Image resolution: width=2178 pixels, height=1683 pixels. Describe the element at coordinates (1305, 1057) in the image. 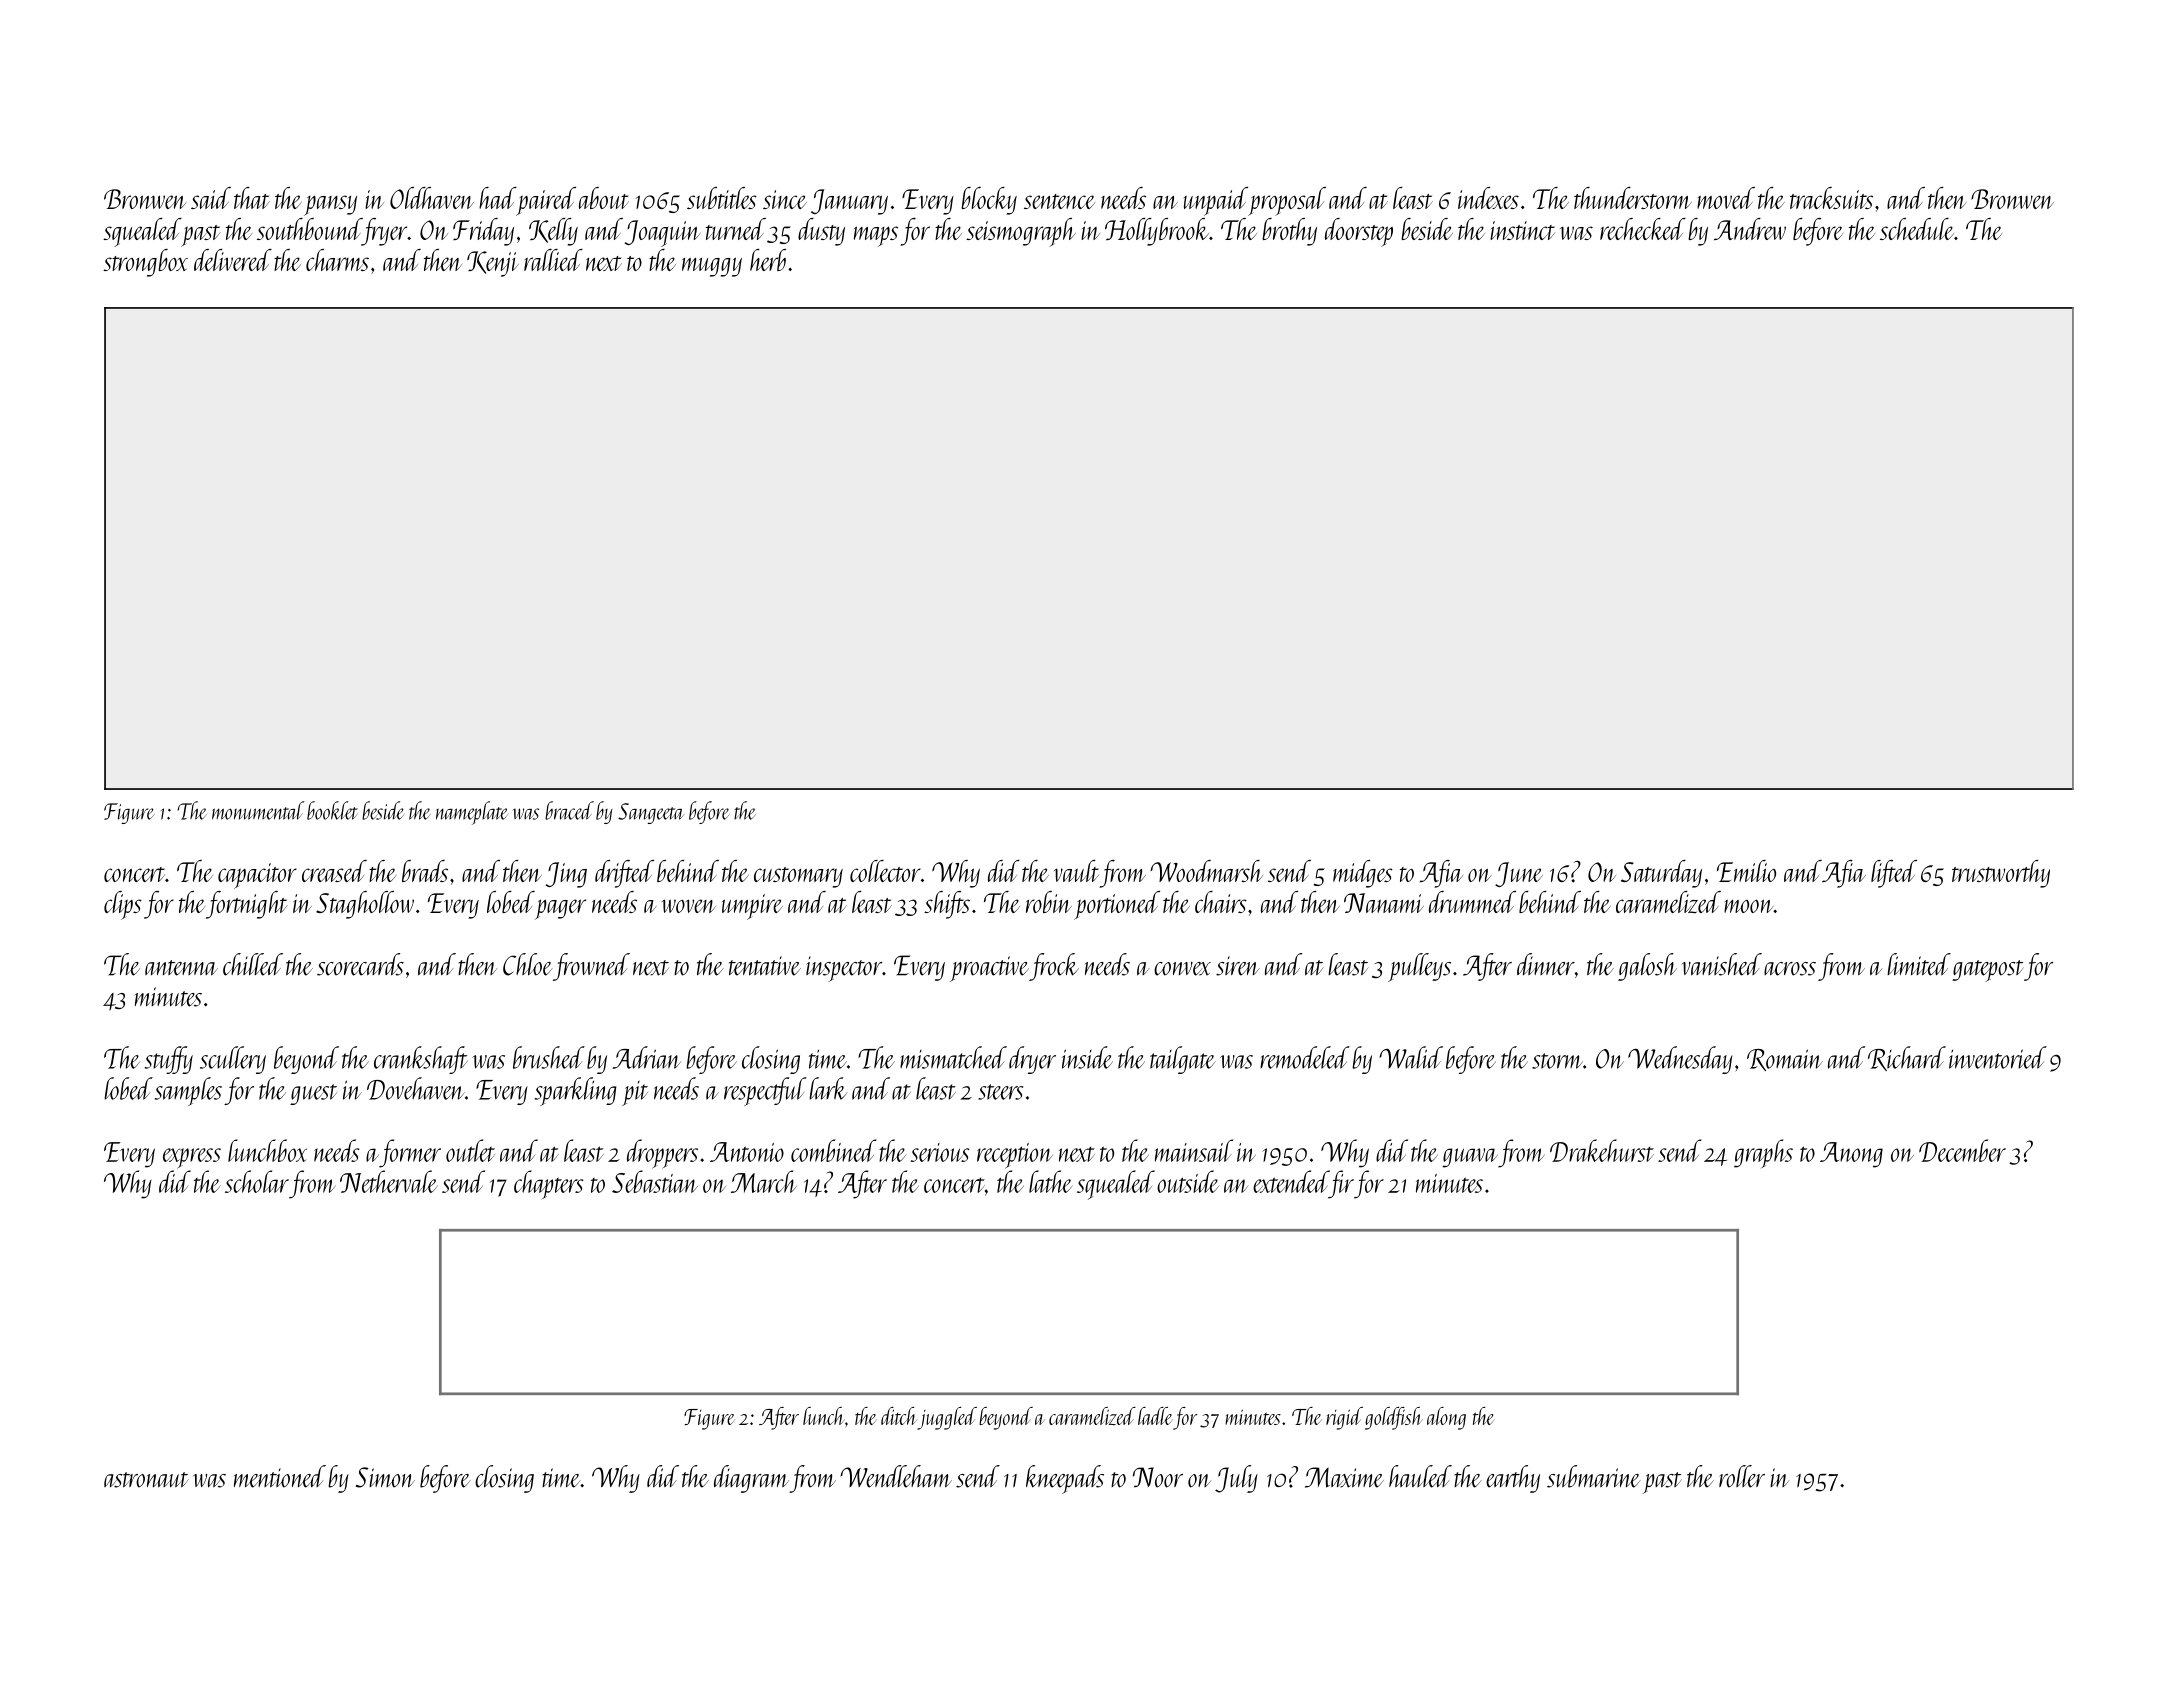

I see `remodeled` at that location.
